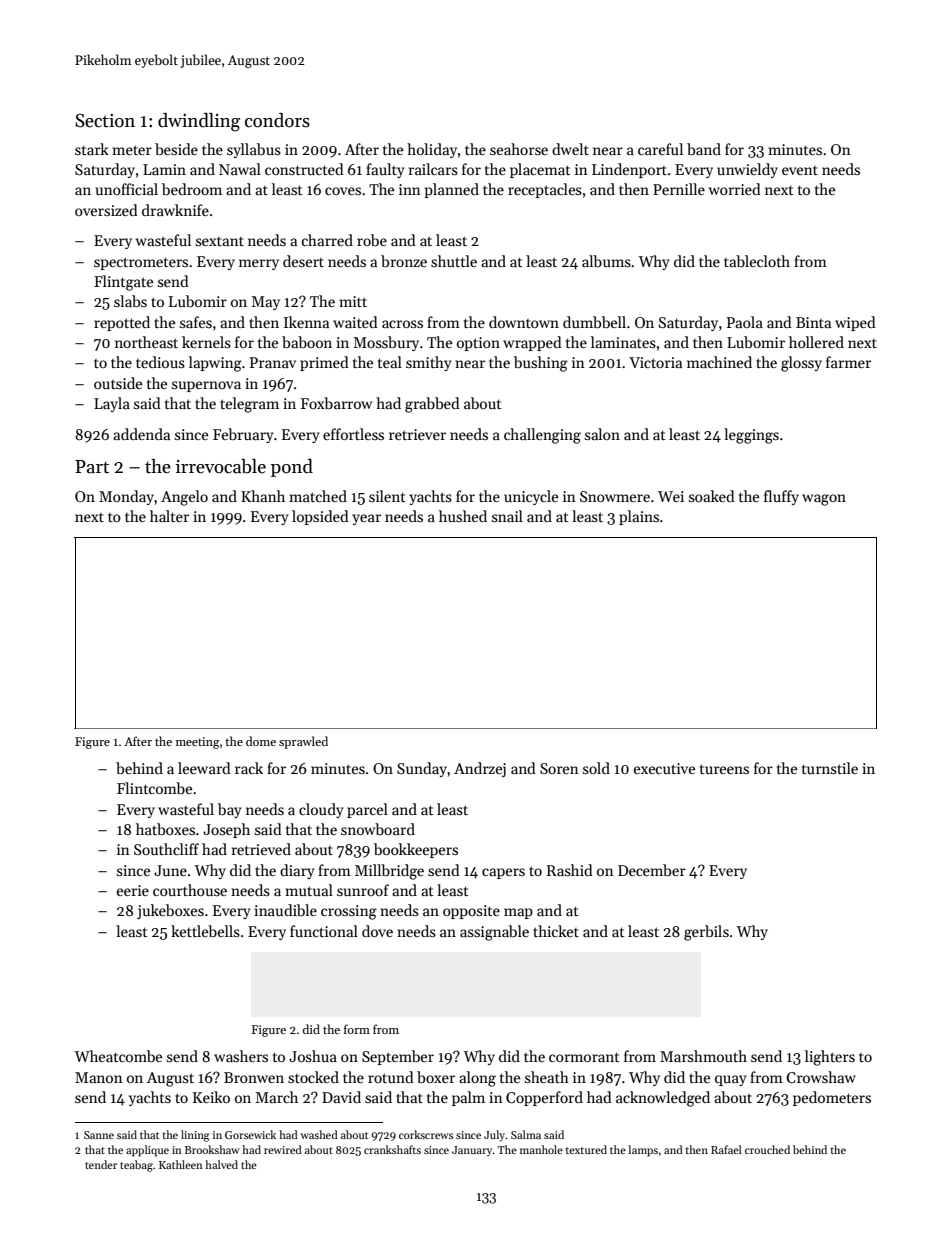 This screenshot has width=952, height=1233. Describe the element at coordinates (541, 1149) in the screenshot. I see `manhole` at that location.
